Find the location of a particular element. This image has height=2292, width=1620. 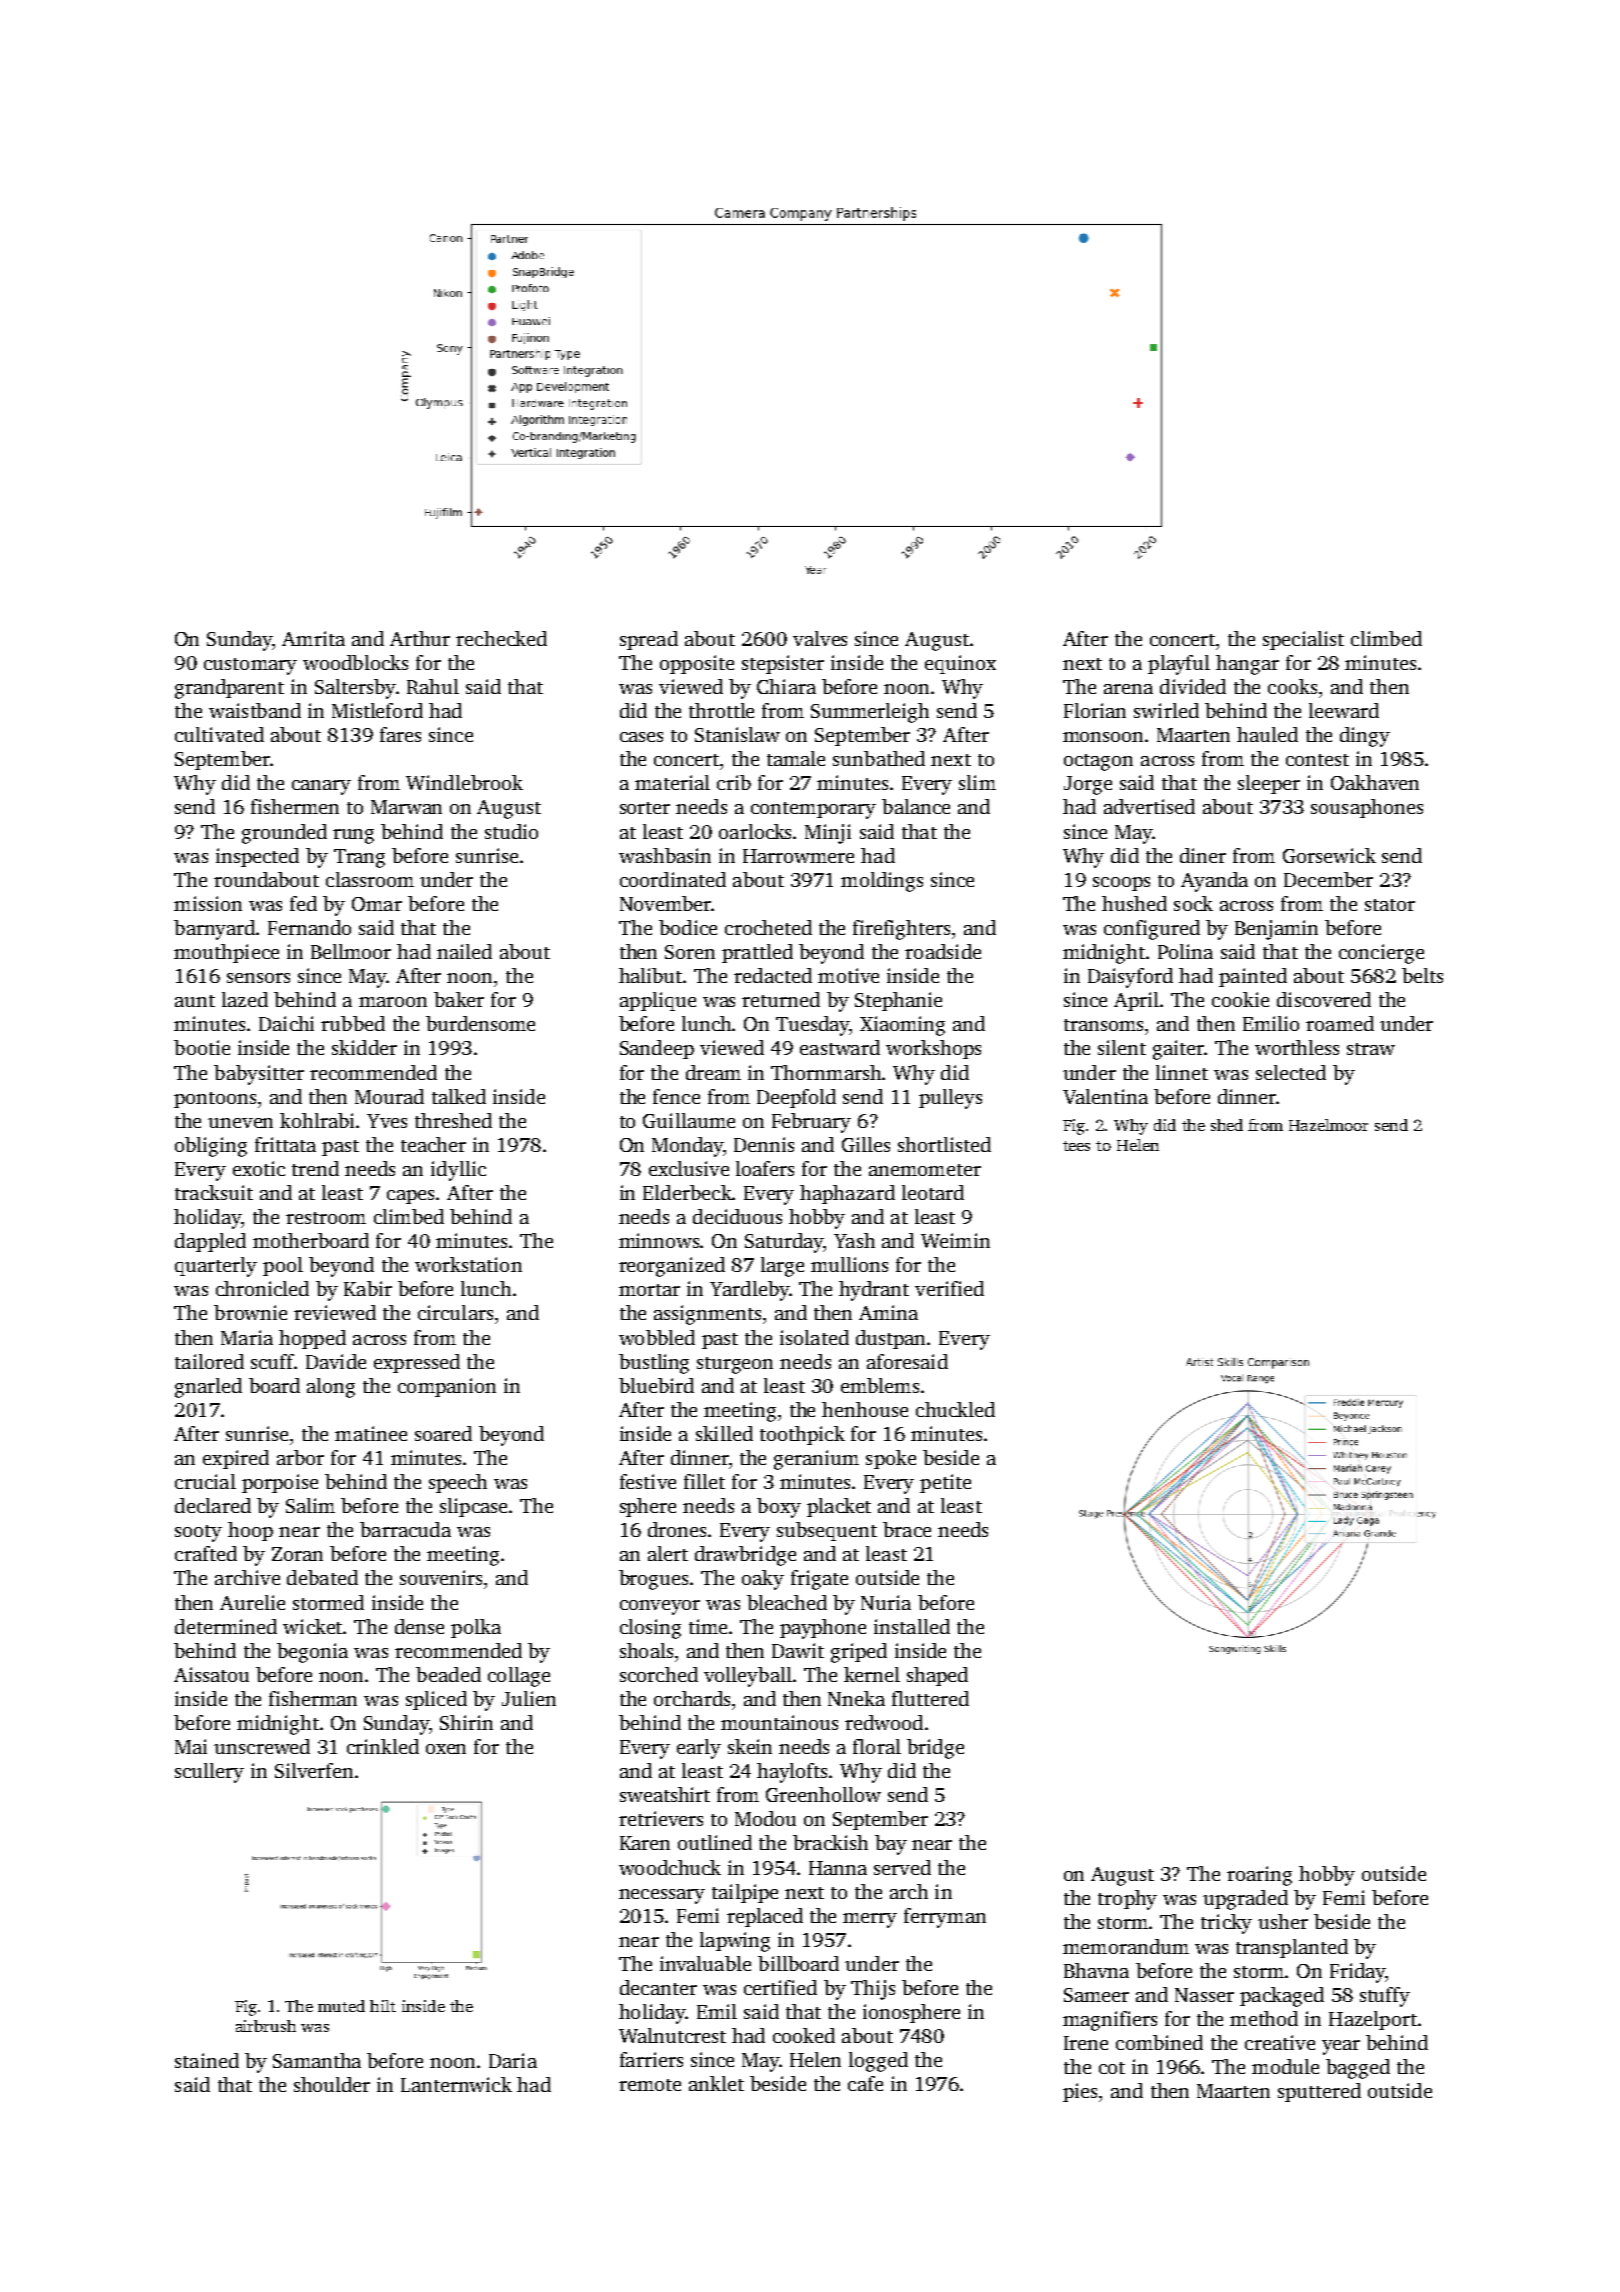

specialist is located at coordinates (1303, 640).
